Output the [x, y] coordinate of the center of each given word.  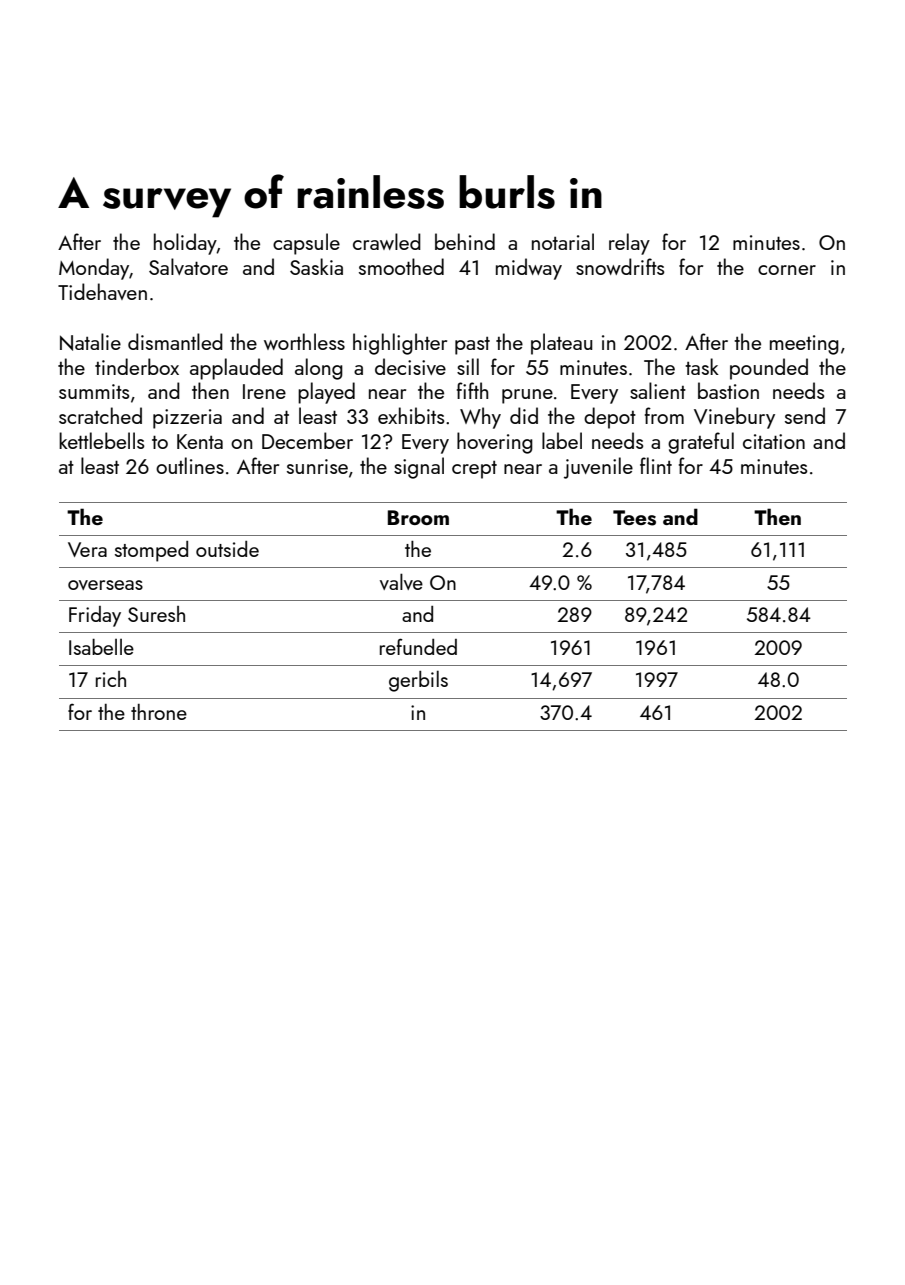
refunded [418, 646]
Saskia [316, 266]
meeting [804, 345]
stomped [151, 551]
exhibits [411, 415]
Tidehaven [102, 291]
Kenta [200, 441]
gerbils [418, 681]
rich [111, 679]
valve [401, 581]
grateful [701, 443]
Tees [634, 518]
